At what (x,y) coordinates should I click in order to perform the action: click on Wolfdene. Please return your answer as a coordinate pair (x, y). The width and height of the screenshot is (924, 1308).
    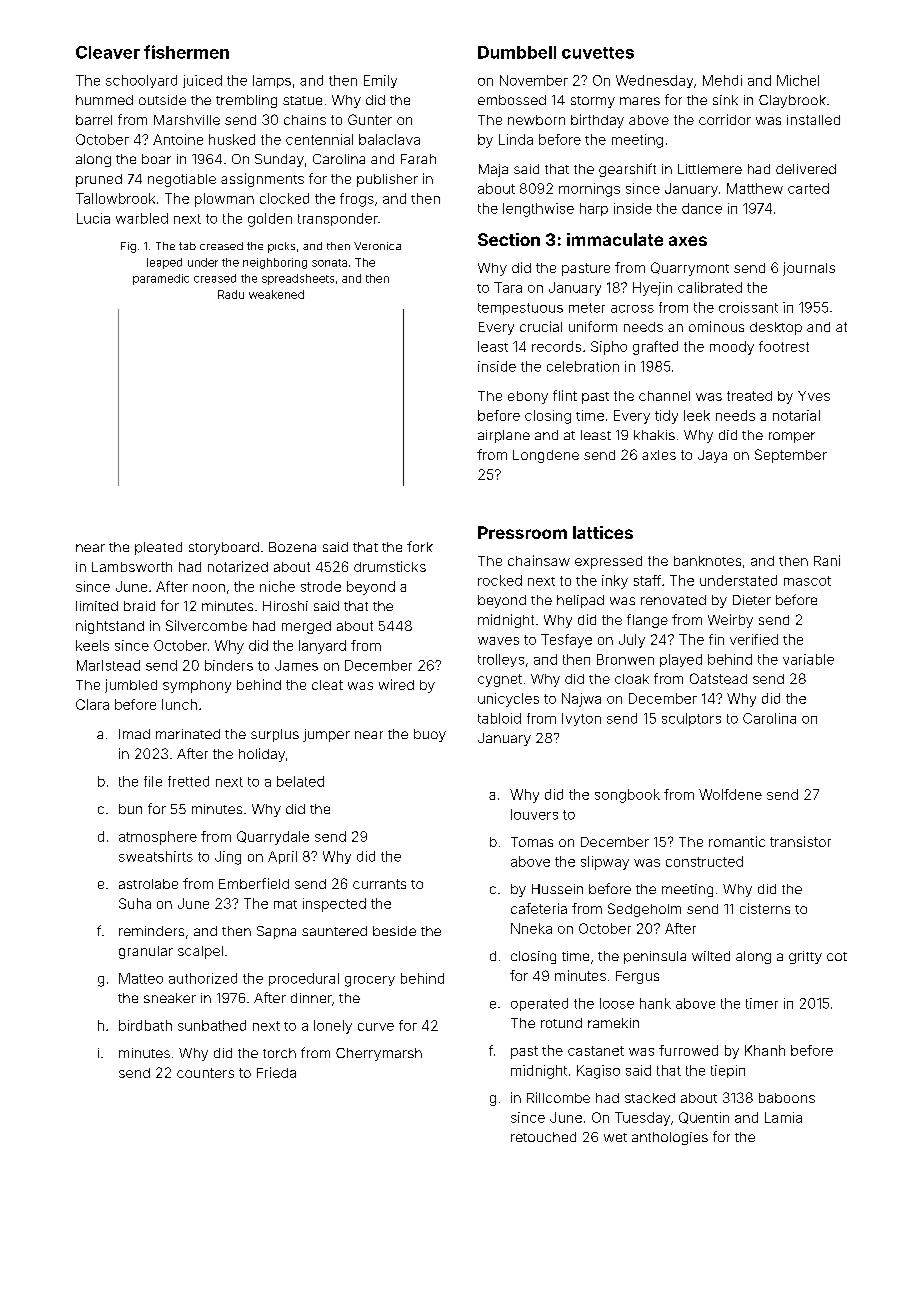
    Looking at the image, I should click on (730, 794).
